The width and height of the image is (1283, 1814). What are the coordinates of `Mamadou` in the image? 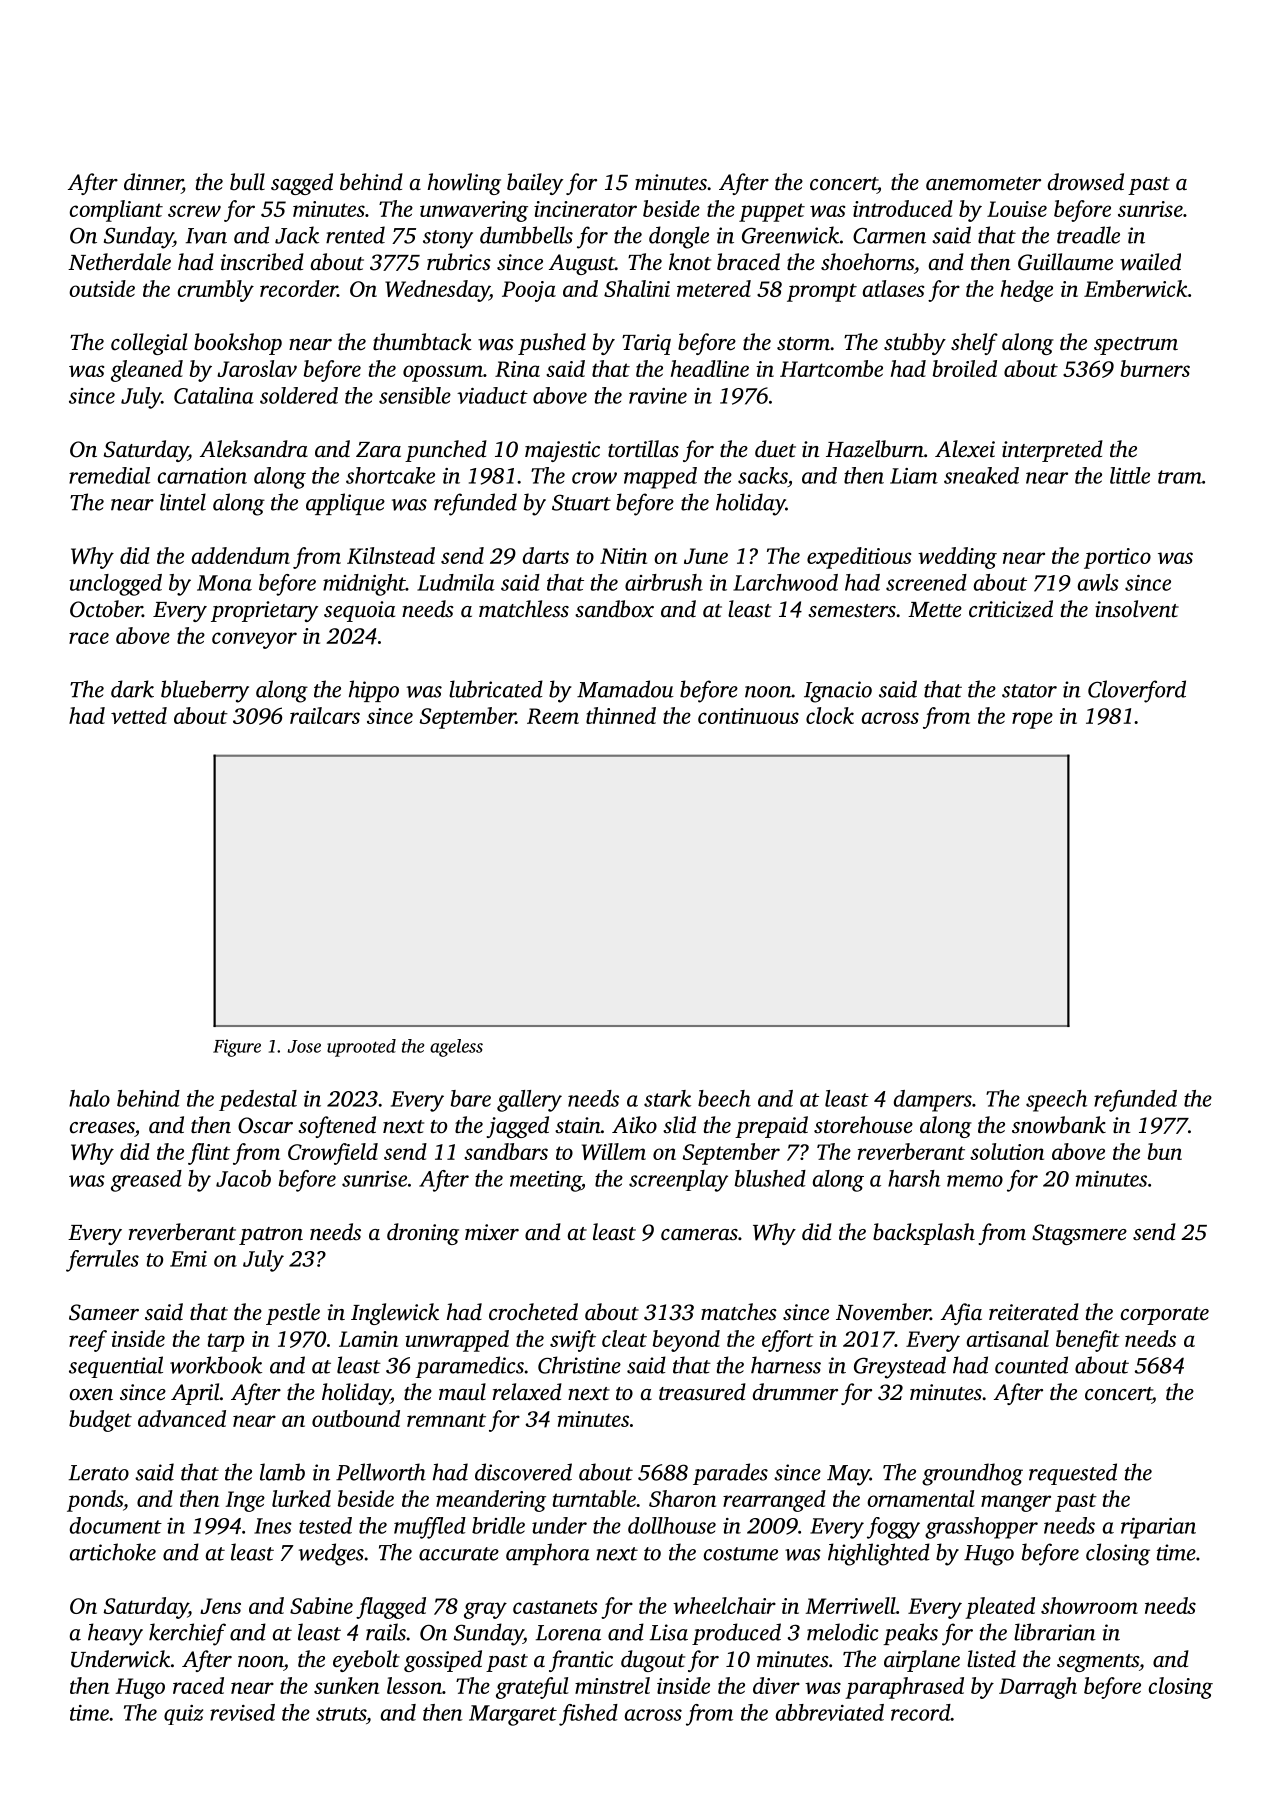 It's located at (625, 689).
